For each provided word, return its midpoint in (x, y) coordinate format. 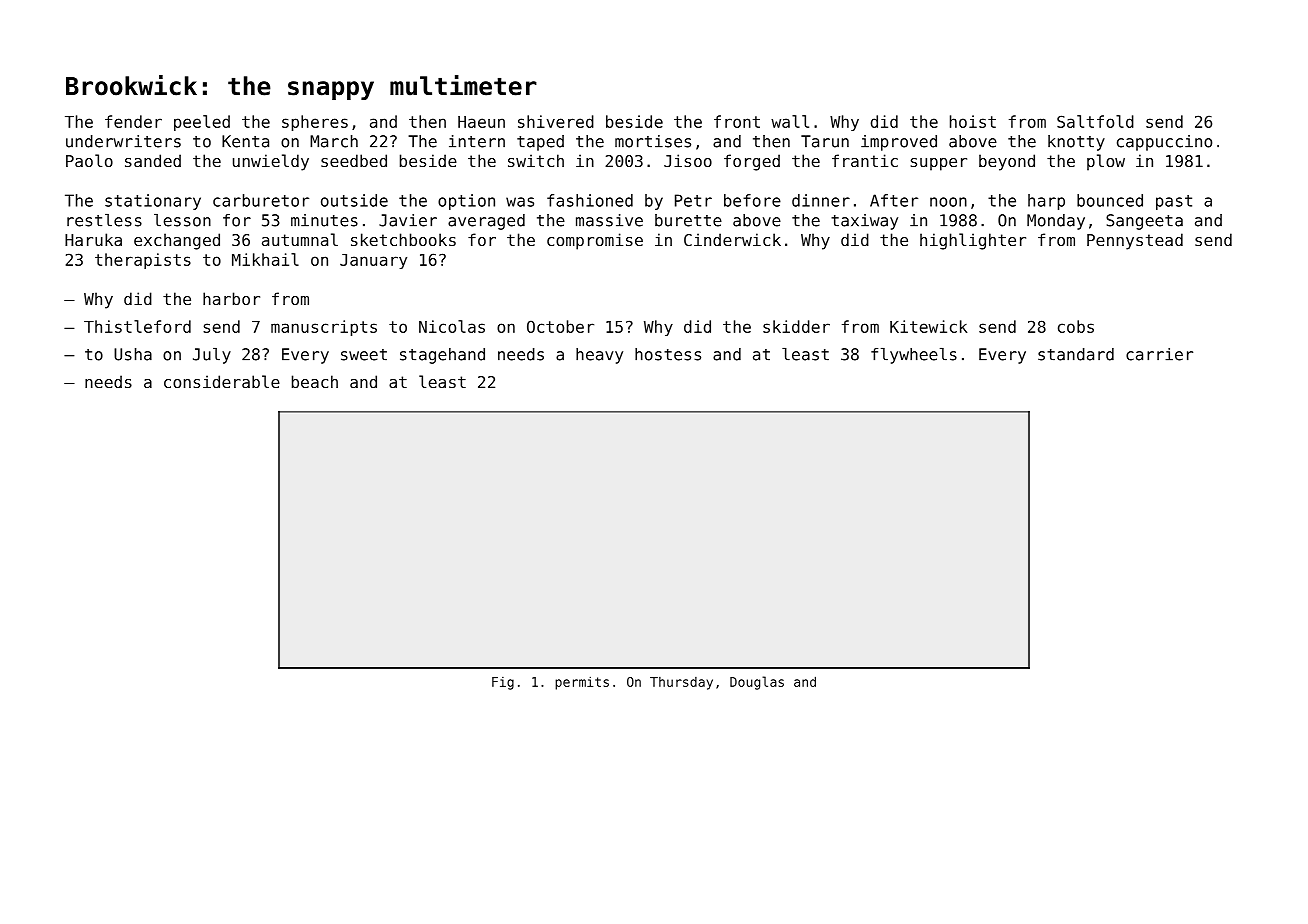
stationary (153, 202)
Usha (133, 354)
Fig (503, 683)
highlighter (973, 241)
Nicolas (452, 326)
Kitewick (928, 326)
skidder (796, 326)
